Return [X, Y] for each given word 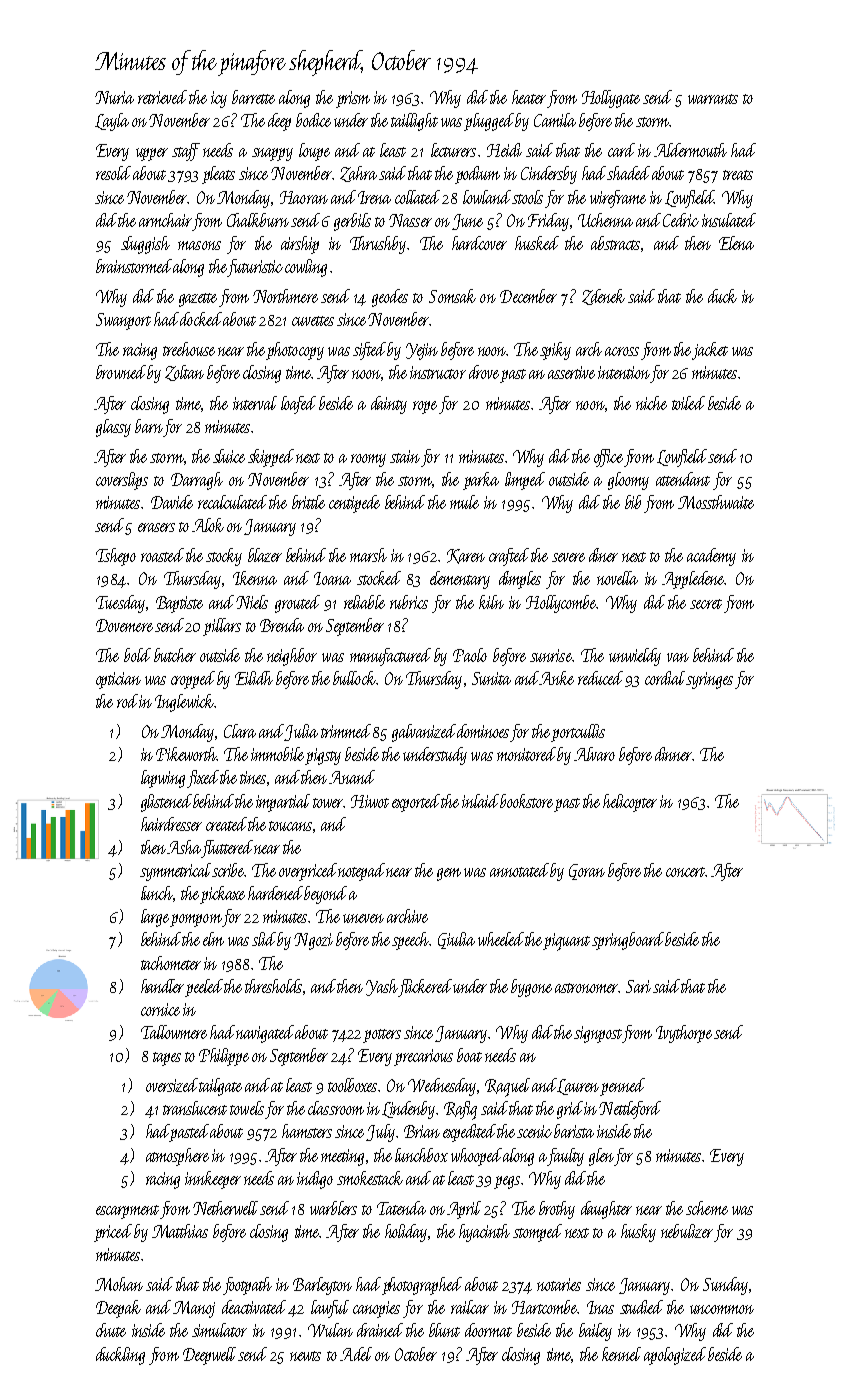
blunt [444, 1330]
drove [484, 372]
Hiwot [370, 801]
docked [201, 319]
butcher [175, 655]
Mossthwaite [716, 502]
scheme [707, 1208]
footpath [247, 1286]
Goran [587, 872]
